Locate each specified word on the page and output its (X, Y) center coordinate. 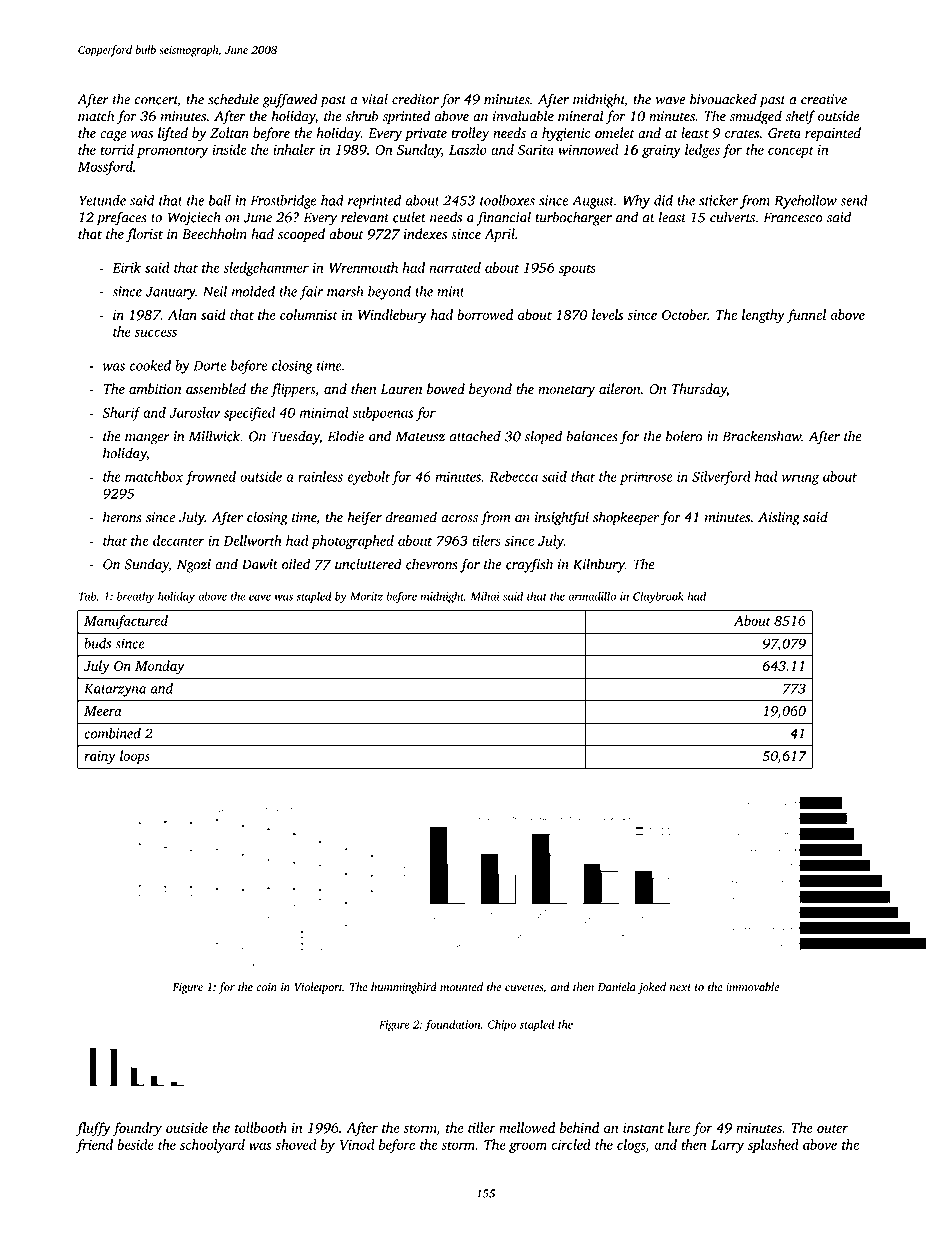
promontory (172, 152)
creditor (415, 99)
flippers (292, 390)
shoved (296, 1144)
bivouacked (723, 99)
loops (135, 757)
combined (112, 733)
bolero (684, 436)
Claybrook (658, 597)
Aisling (779, 518)
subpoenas (382, 414)
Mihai (485, 596)
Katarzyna (115, 690)
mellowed (527, 1127)
